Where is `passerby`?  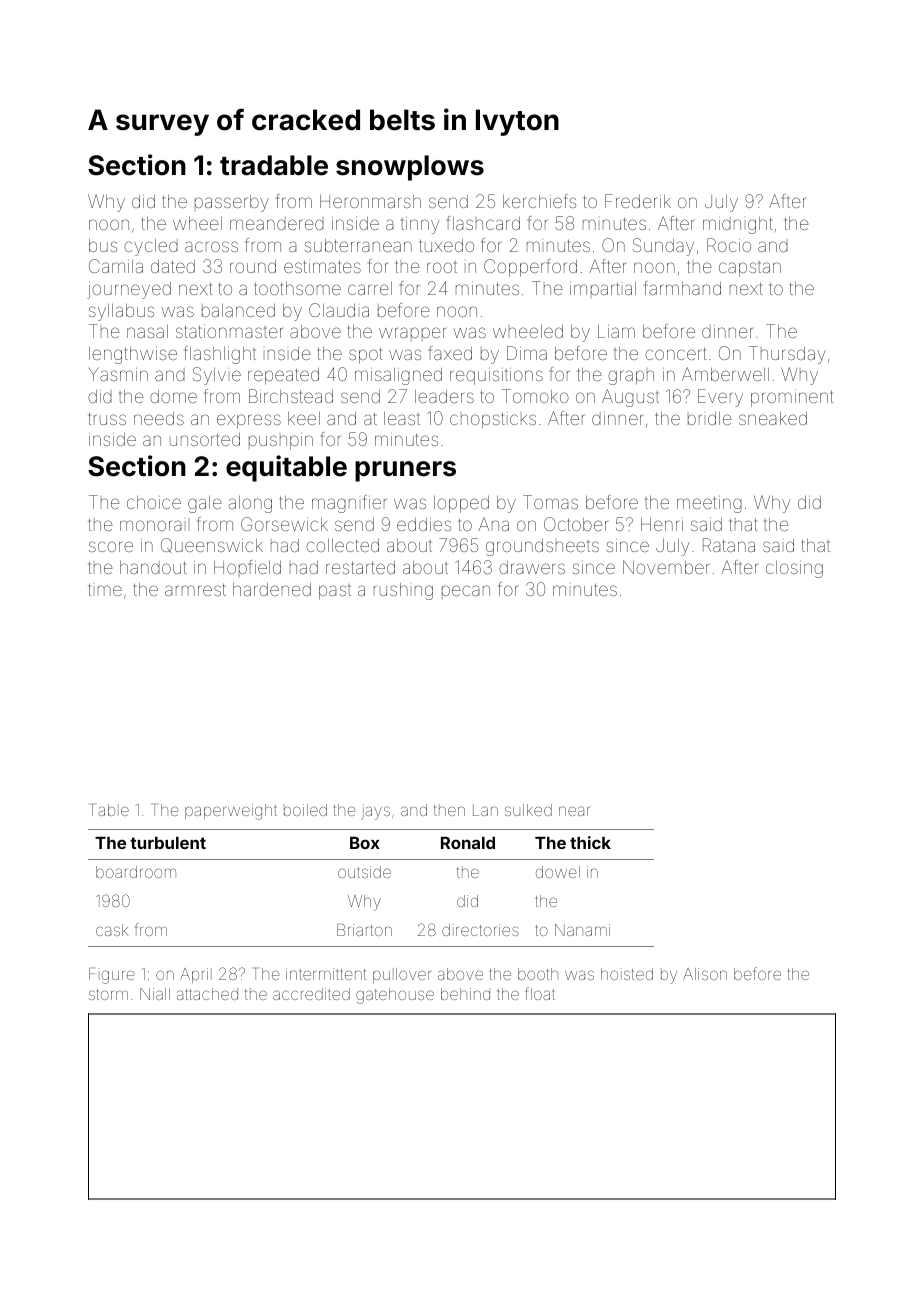 passerby is located at coordinates (232, 203).
